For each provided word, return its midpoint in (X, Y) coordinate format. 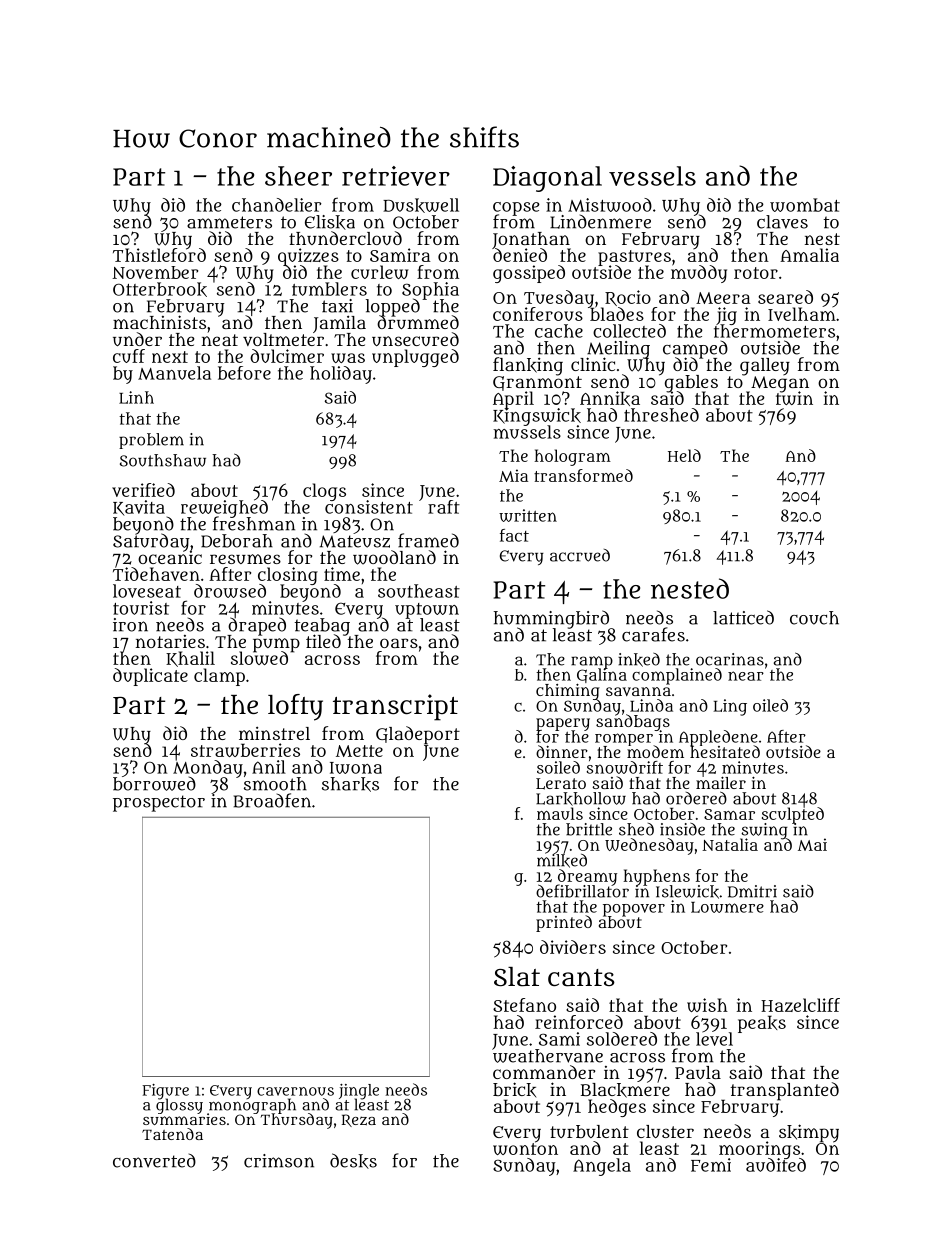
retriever (396, 176)
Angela (602, 1167)
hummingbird (551, 619)
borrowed (154, 784)
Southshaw (163, 460)
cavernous (295, 1091)
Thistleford (159, 255)
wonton (525, 1149)
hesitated (725, 752)
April (513, 400)
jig (726, 316)
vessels (652, 176)
